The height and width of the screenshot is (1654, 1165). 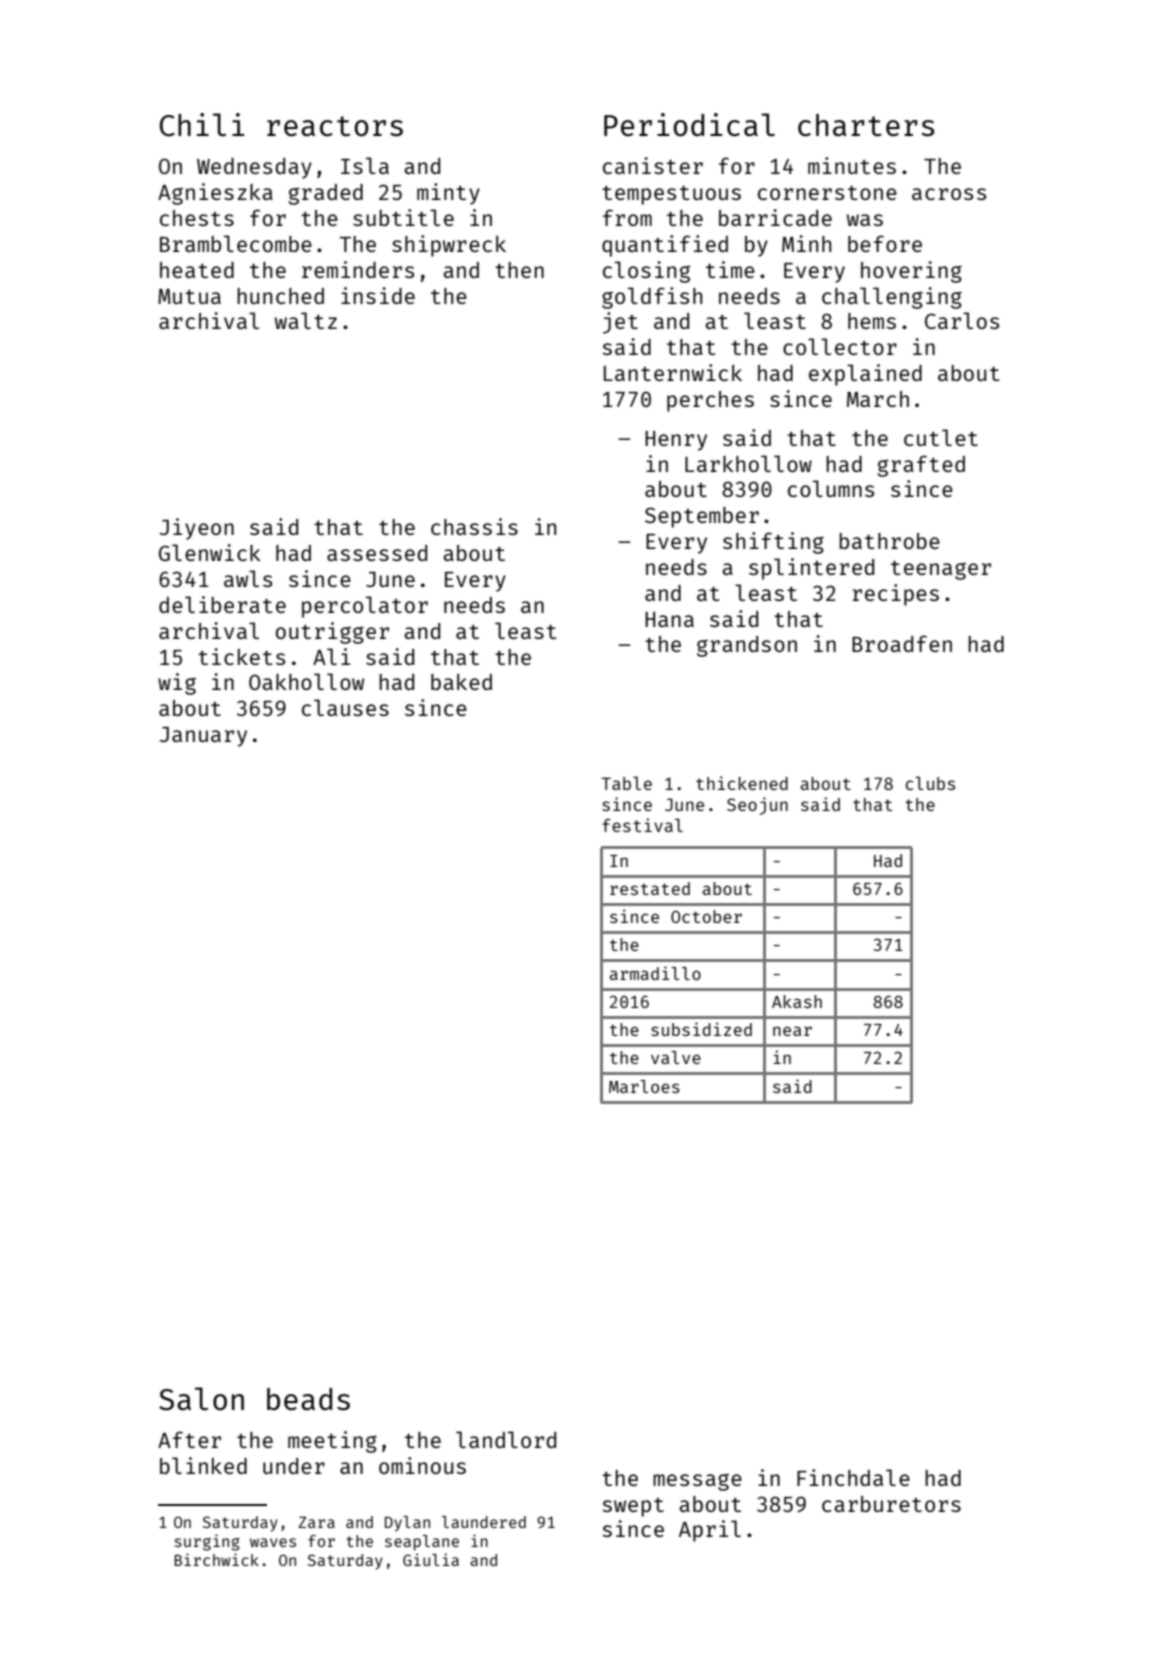 What do you see at coordinates (962, 320) in the screenshot?
I see `Carlos` at bounding box center [962, 320].
